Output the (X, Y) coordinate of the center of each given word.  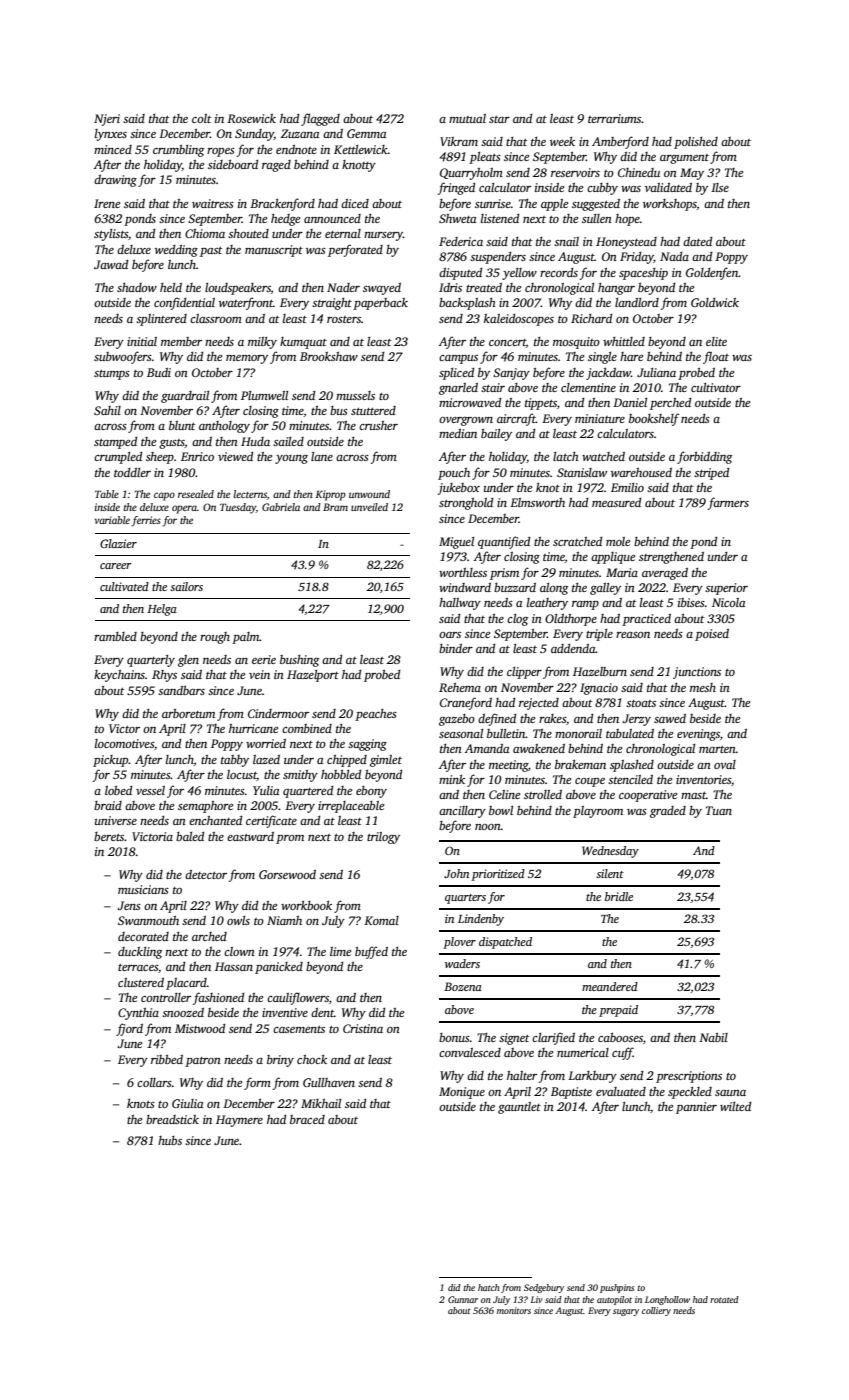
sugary (626, 1312)
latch (566, 456)
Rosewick (251, 118)
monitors (514, 1310)
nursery (383, 236)
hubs (170, 1140)
